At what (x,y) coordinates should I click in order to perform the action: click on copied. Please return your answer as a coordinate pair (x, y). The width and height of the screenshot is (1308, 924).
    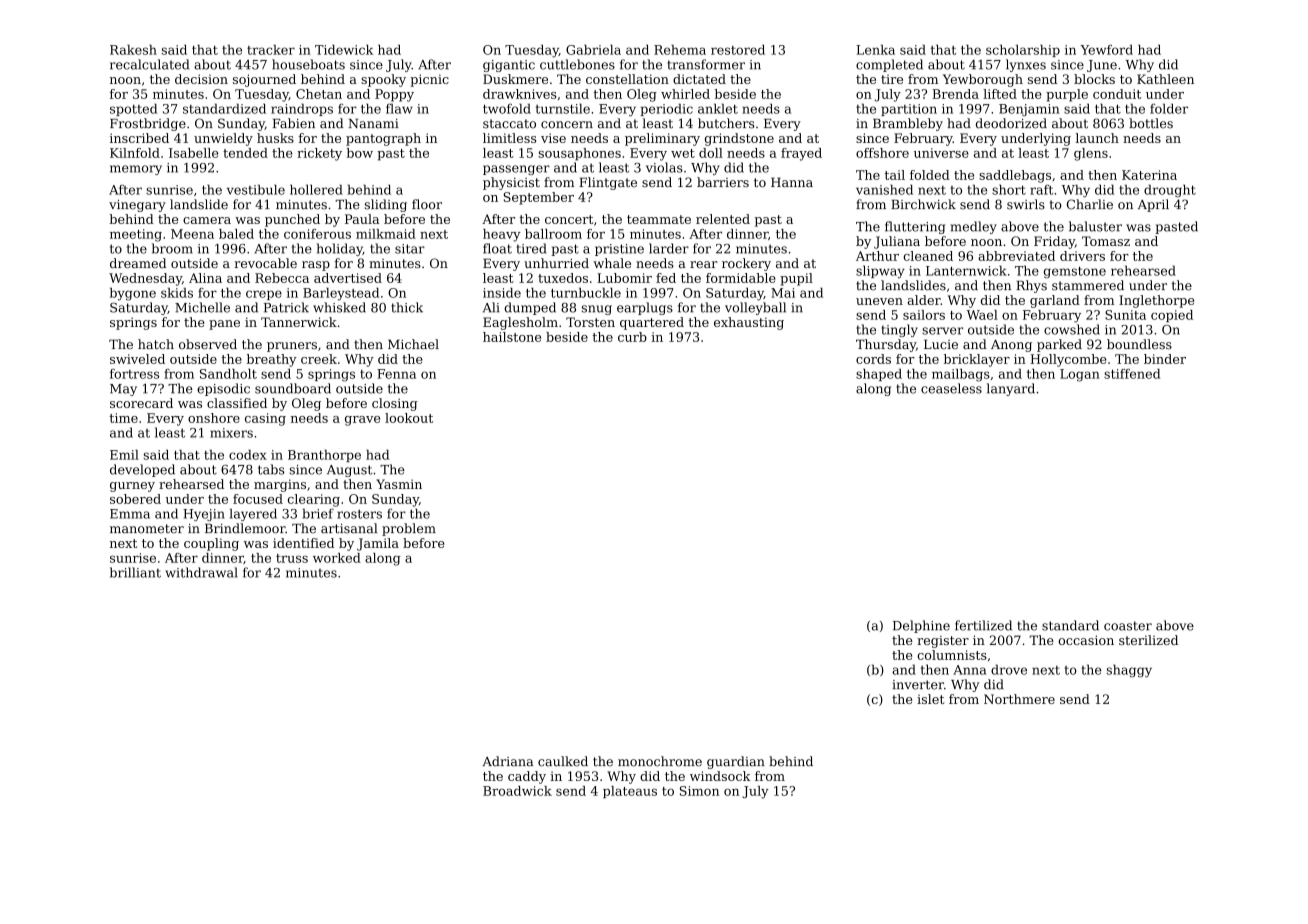
    Looking at the image, I should click on (1172, 316).
